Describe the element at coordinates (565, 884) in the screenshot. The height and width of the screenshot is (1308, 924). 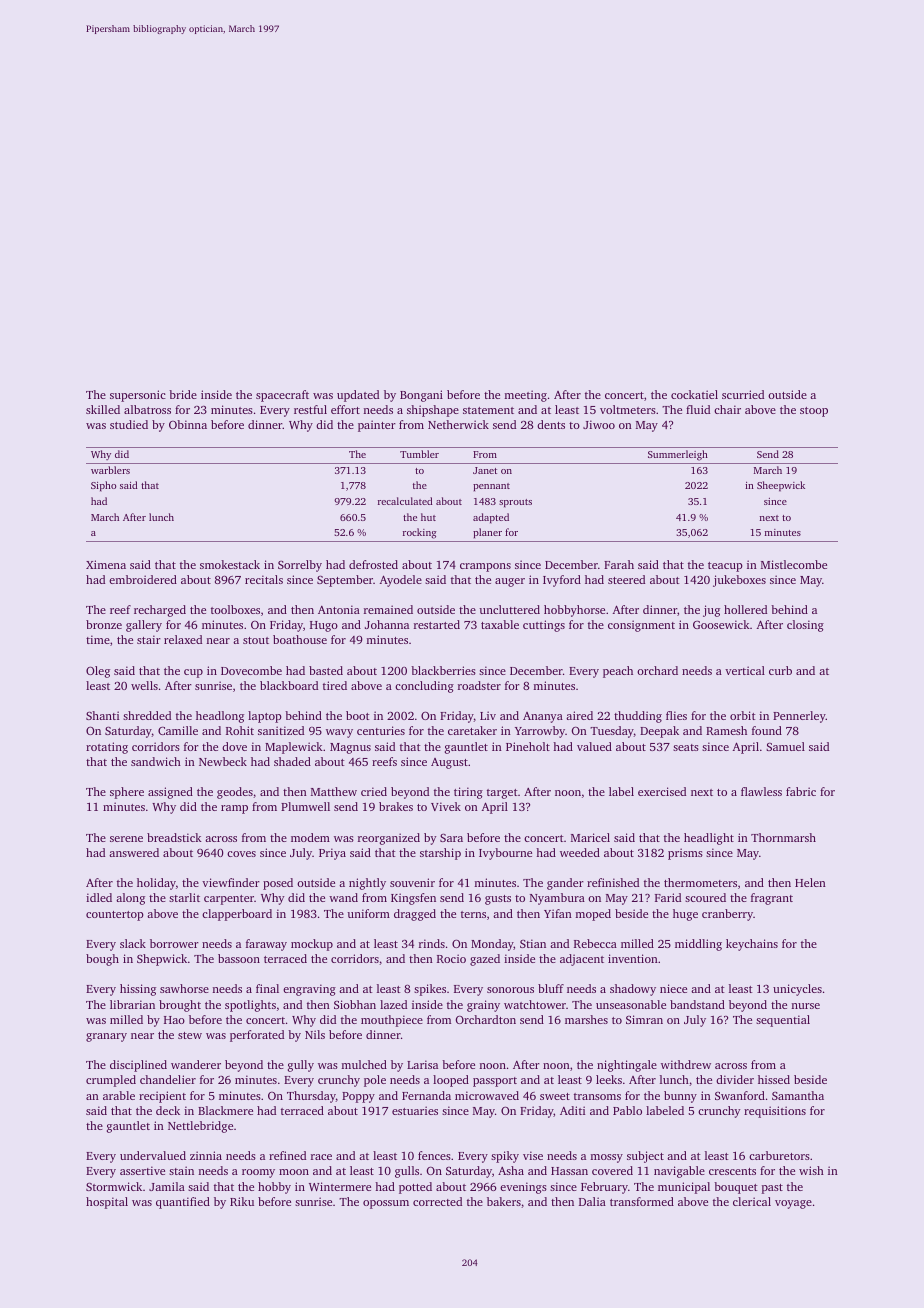
I see `gander` at that location.
